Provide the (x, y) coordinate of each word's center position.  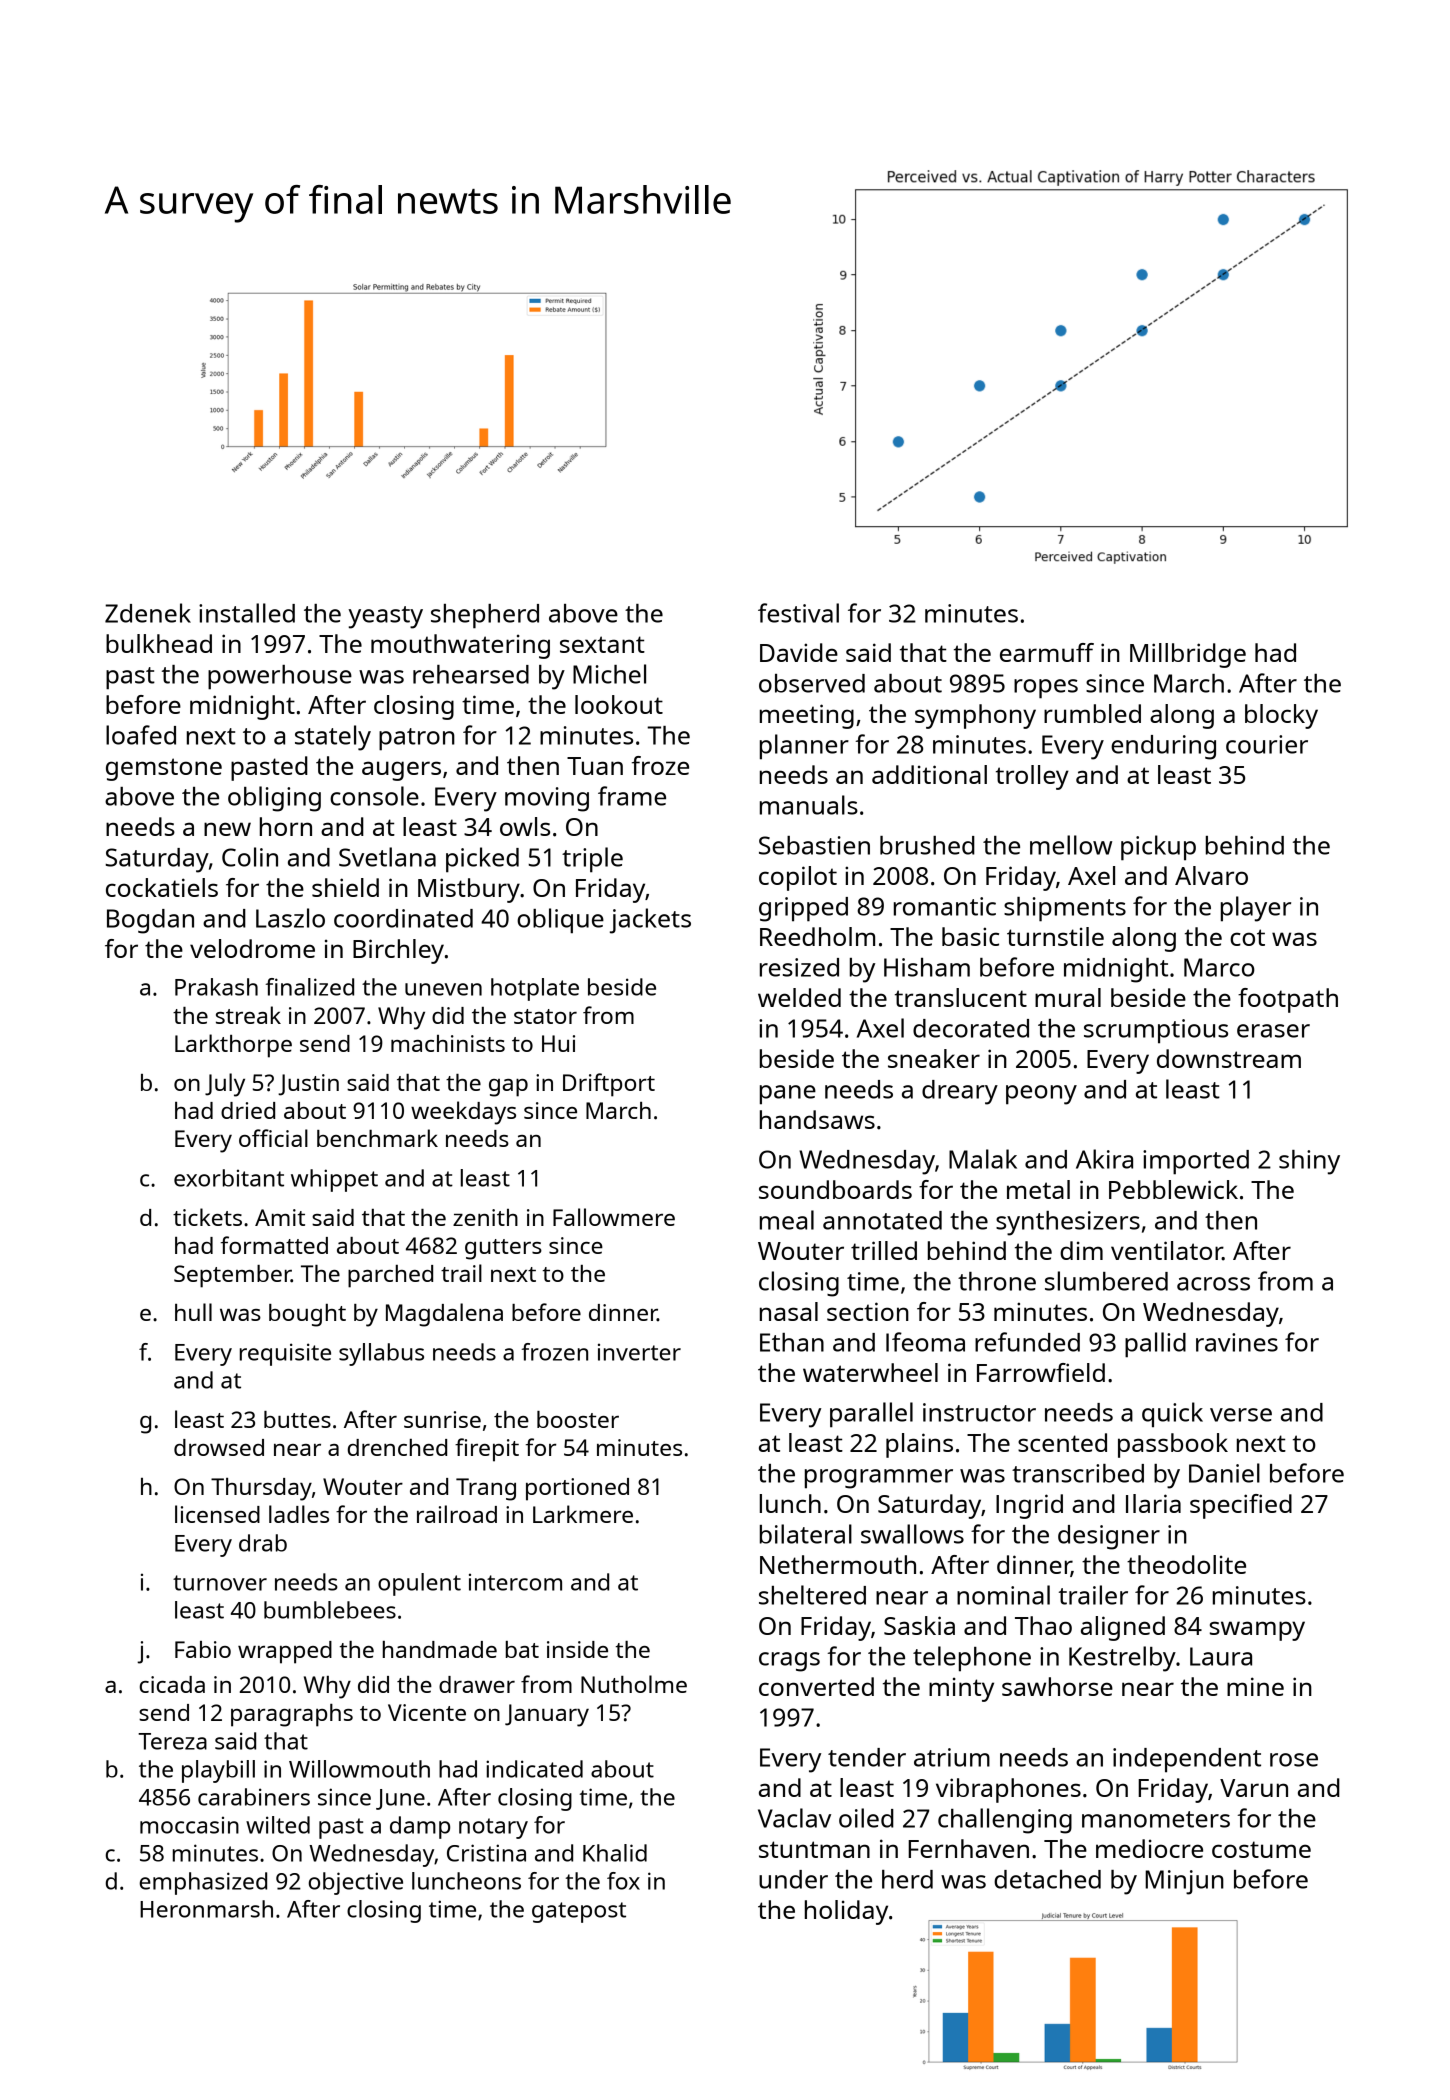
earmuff (1047, 652)
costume (1261, 1849)
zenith (485, 1217)
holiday (846, 1912)
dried (248, 1110)
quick (1172, 1414)
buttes (297, 1419)
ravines (1237, 1342)
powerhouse (280, 677)
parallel (871, 1415)
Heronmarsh (206, 1909)
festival (798, 613)
